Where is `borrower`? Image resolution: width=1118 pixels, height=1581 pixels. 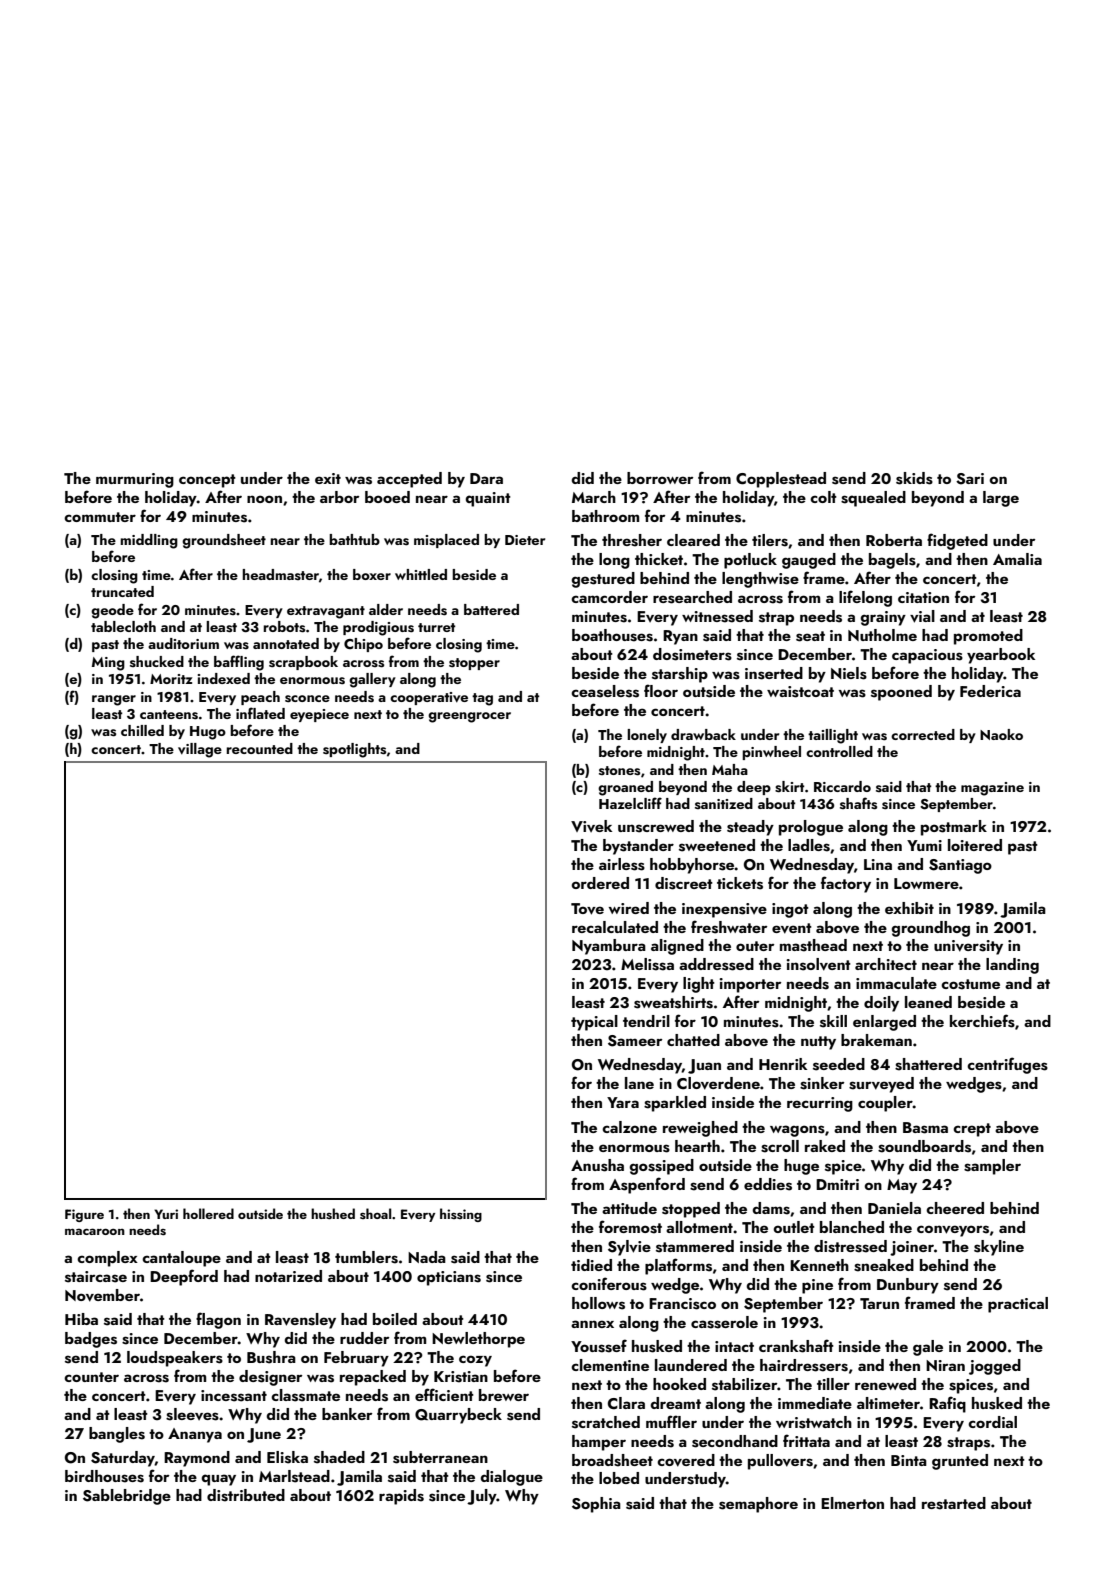
borrower is located at coordinates (660, 478).
